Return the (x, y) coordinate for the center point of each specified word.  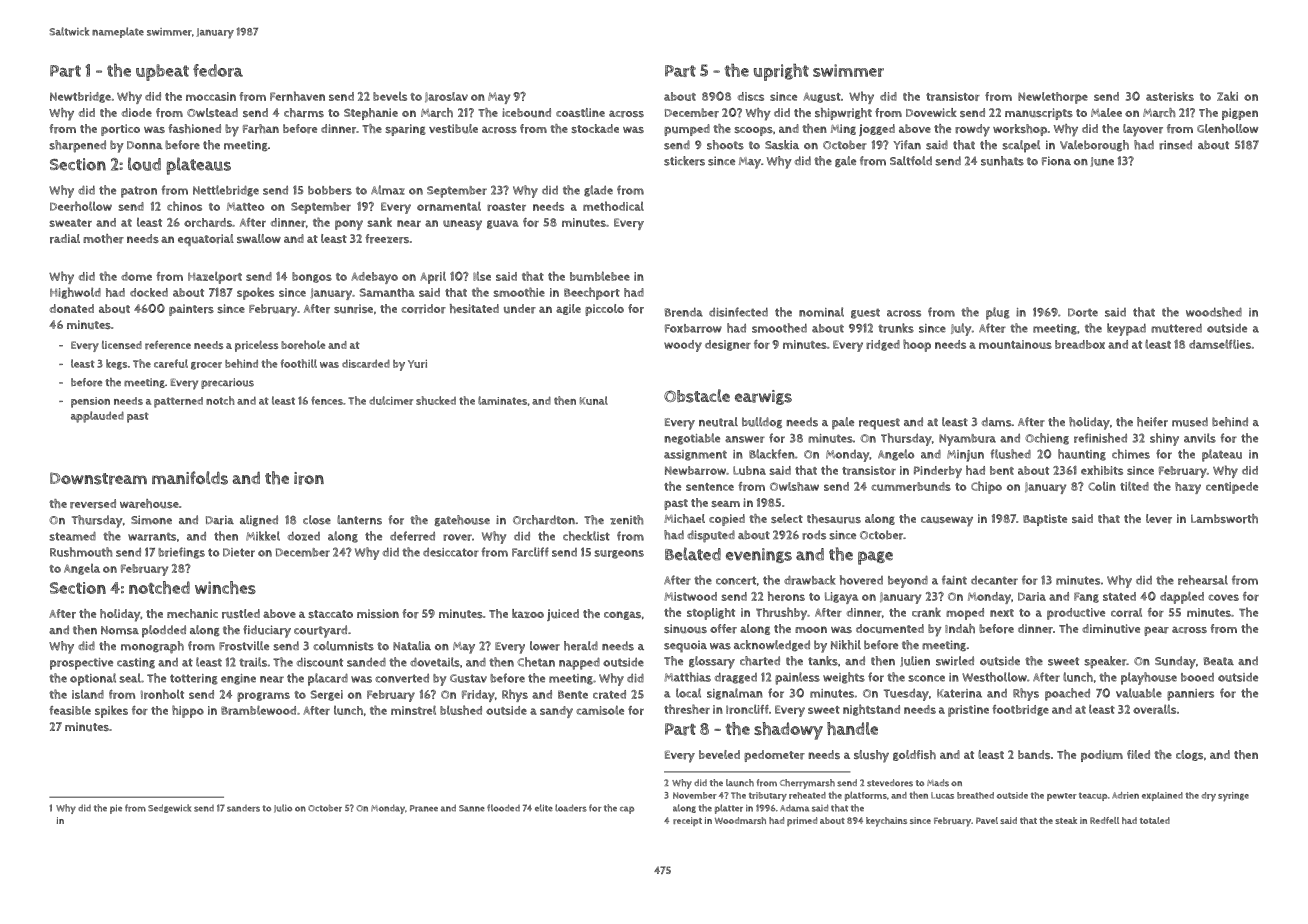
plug (998, 313)
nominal (821, 312)
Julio (283, 808)
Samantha (387, 292)
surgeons (619, 554)
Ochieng (1047, 439)
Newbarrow (695, 470)
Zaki (1227, 96)
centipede (1232, 488)
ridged (883, 345)
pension (90, 402)
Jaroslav (446, 97)
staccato (330, 614)
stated (1119, 596)
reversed (93, 504)
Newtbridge (80, 97)
